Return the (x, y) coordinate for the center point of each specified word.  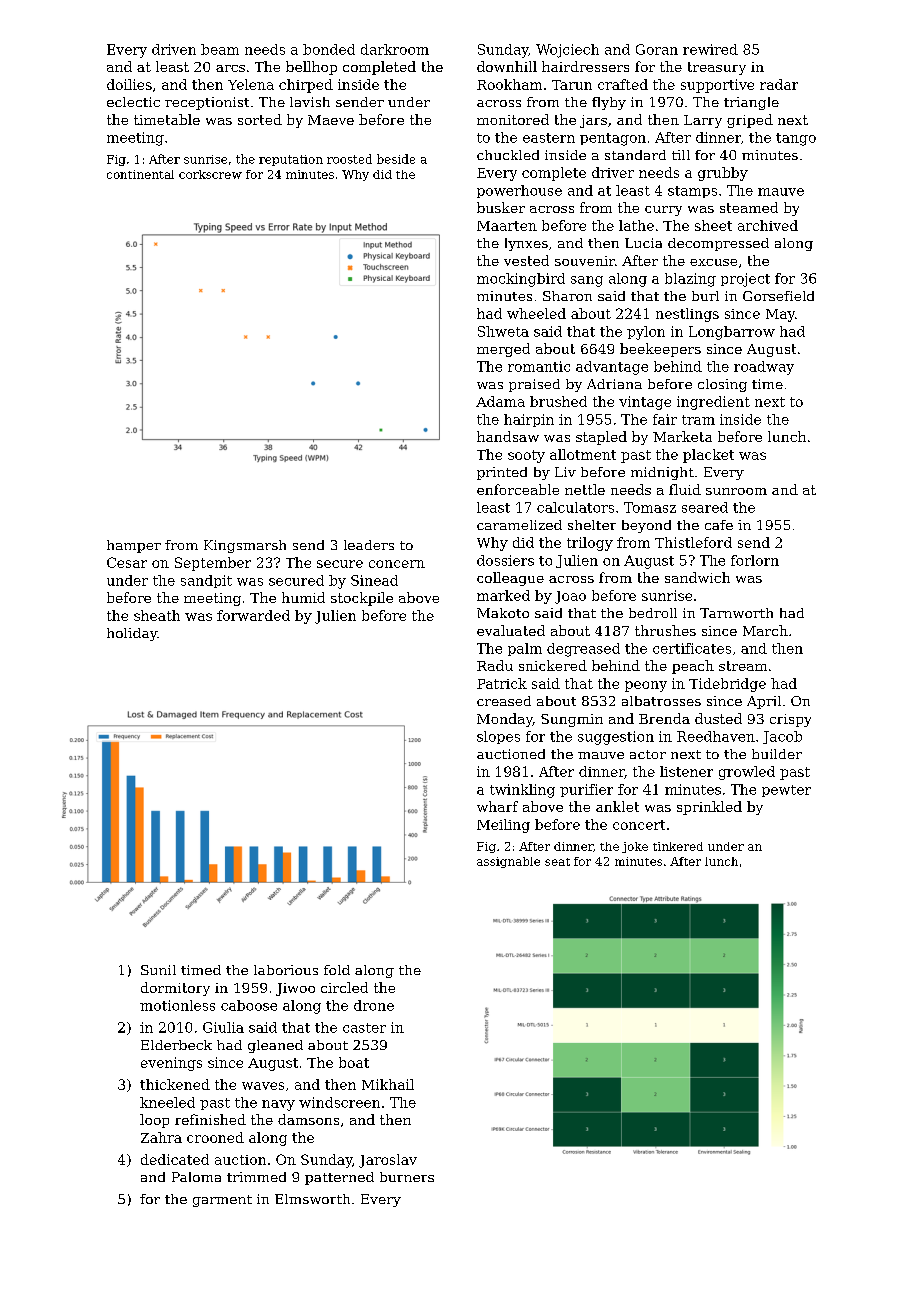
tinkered (678, 846)
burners (407, 1177)
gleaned (275, 1046)
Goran (657, 49)
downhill (507, 66)
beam (220, 49)
